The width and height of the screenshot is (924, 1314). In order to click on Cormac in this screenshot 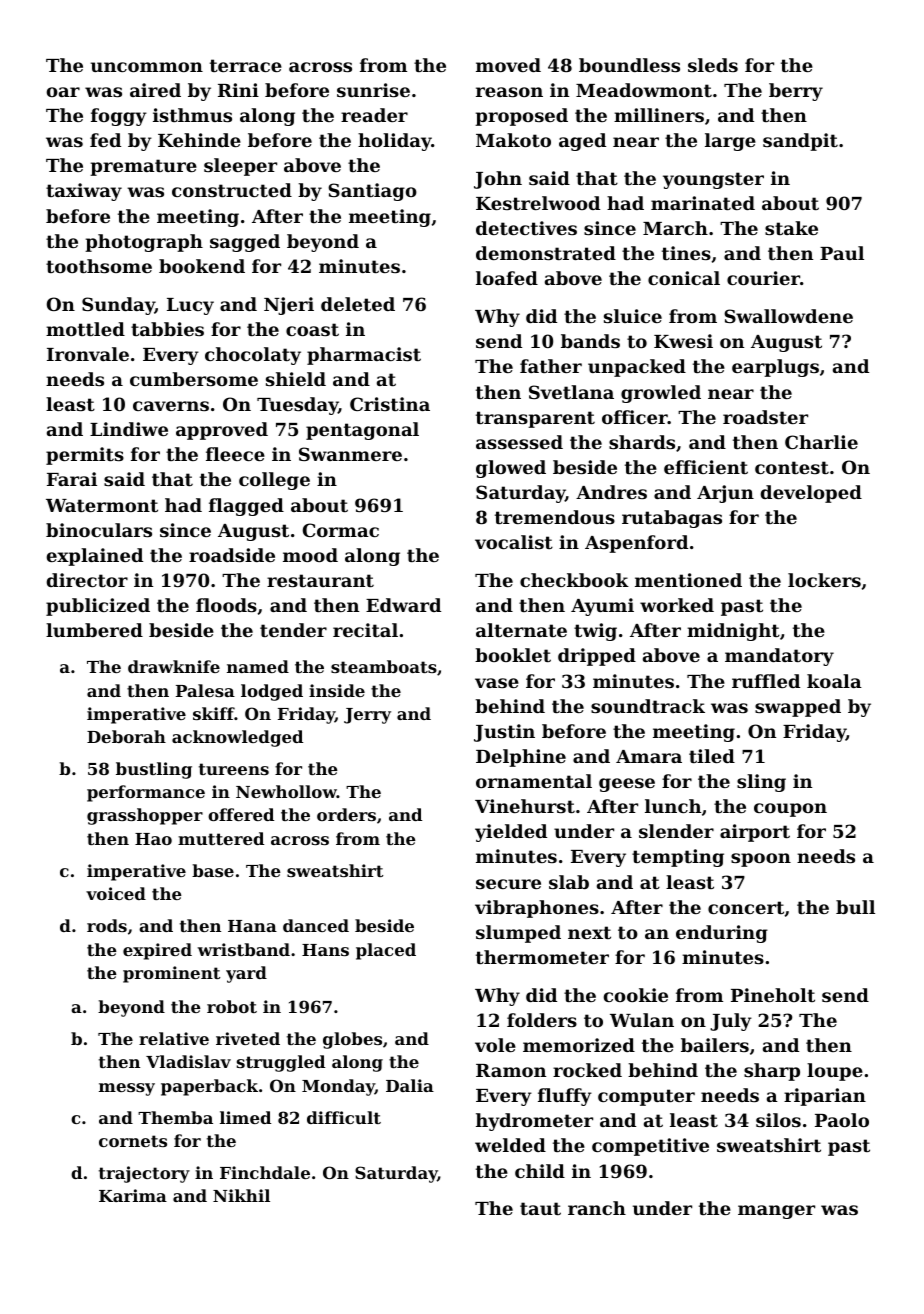, I will do `click(341, 530)`.
